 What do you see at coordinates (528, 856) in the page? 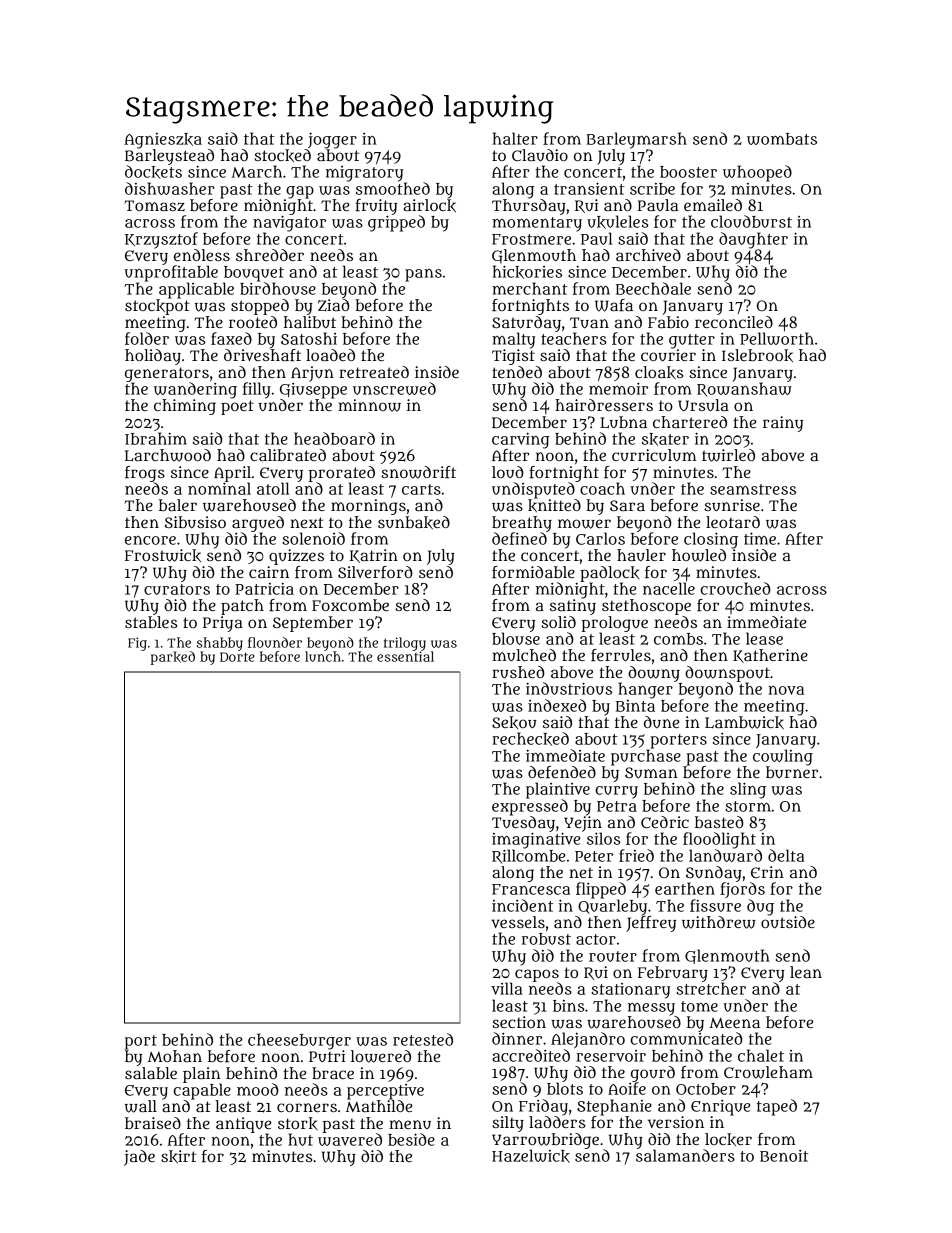
I see `Rillcombe` at bounding box center [528, 856].
